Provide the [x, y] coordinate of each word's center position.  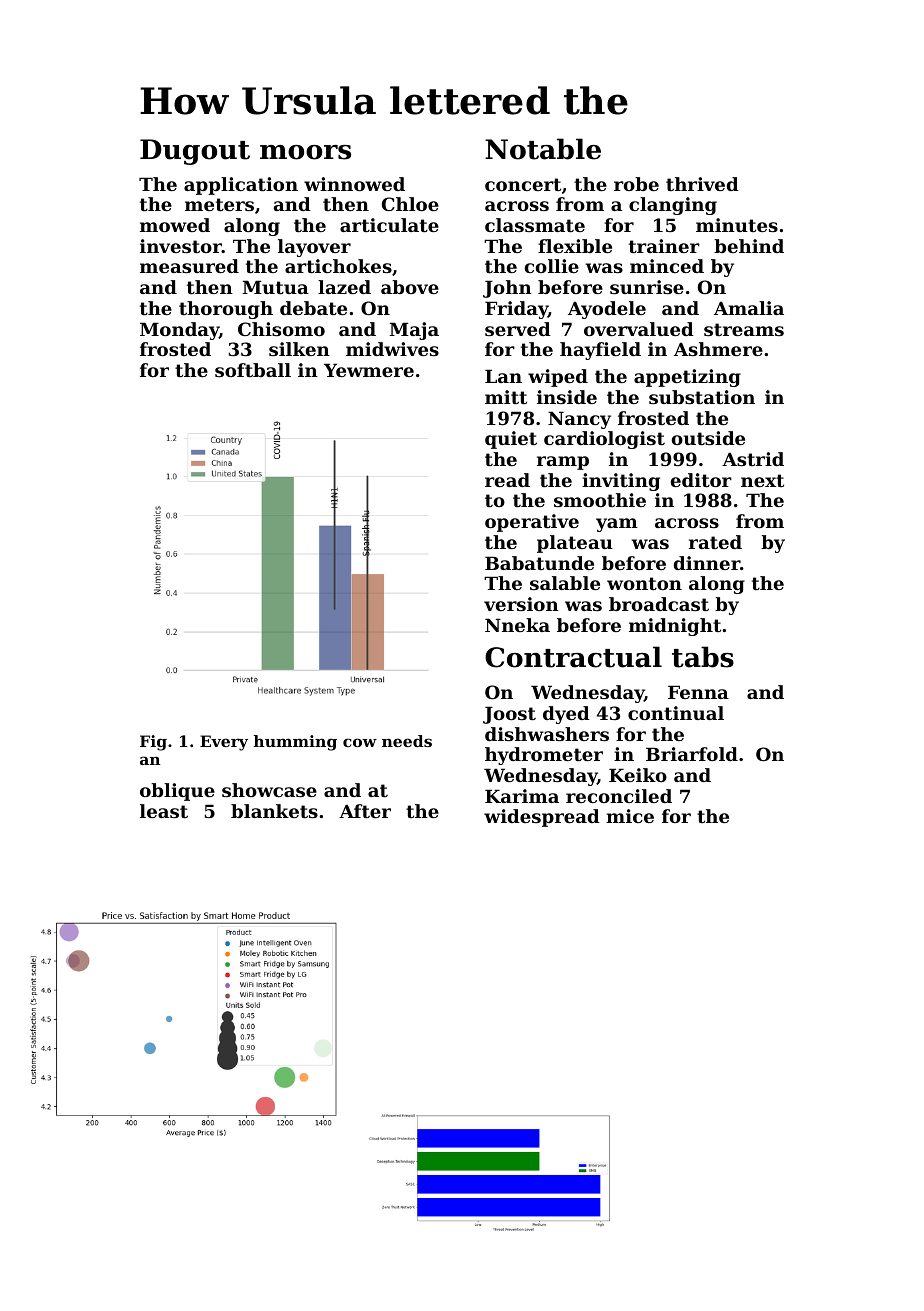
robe [636, 184]
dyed [566, 715]
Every [224, 743]
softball [253, 370]
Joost [509, 715]
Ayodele [607, 310]
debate [313, 308]
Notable [543, 149]
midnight [675, 627]
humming [295, 743]
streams [744, 329]
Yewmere [369, 370]
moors [305, 152]
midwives [392, 349]
